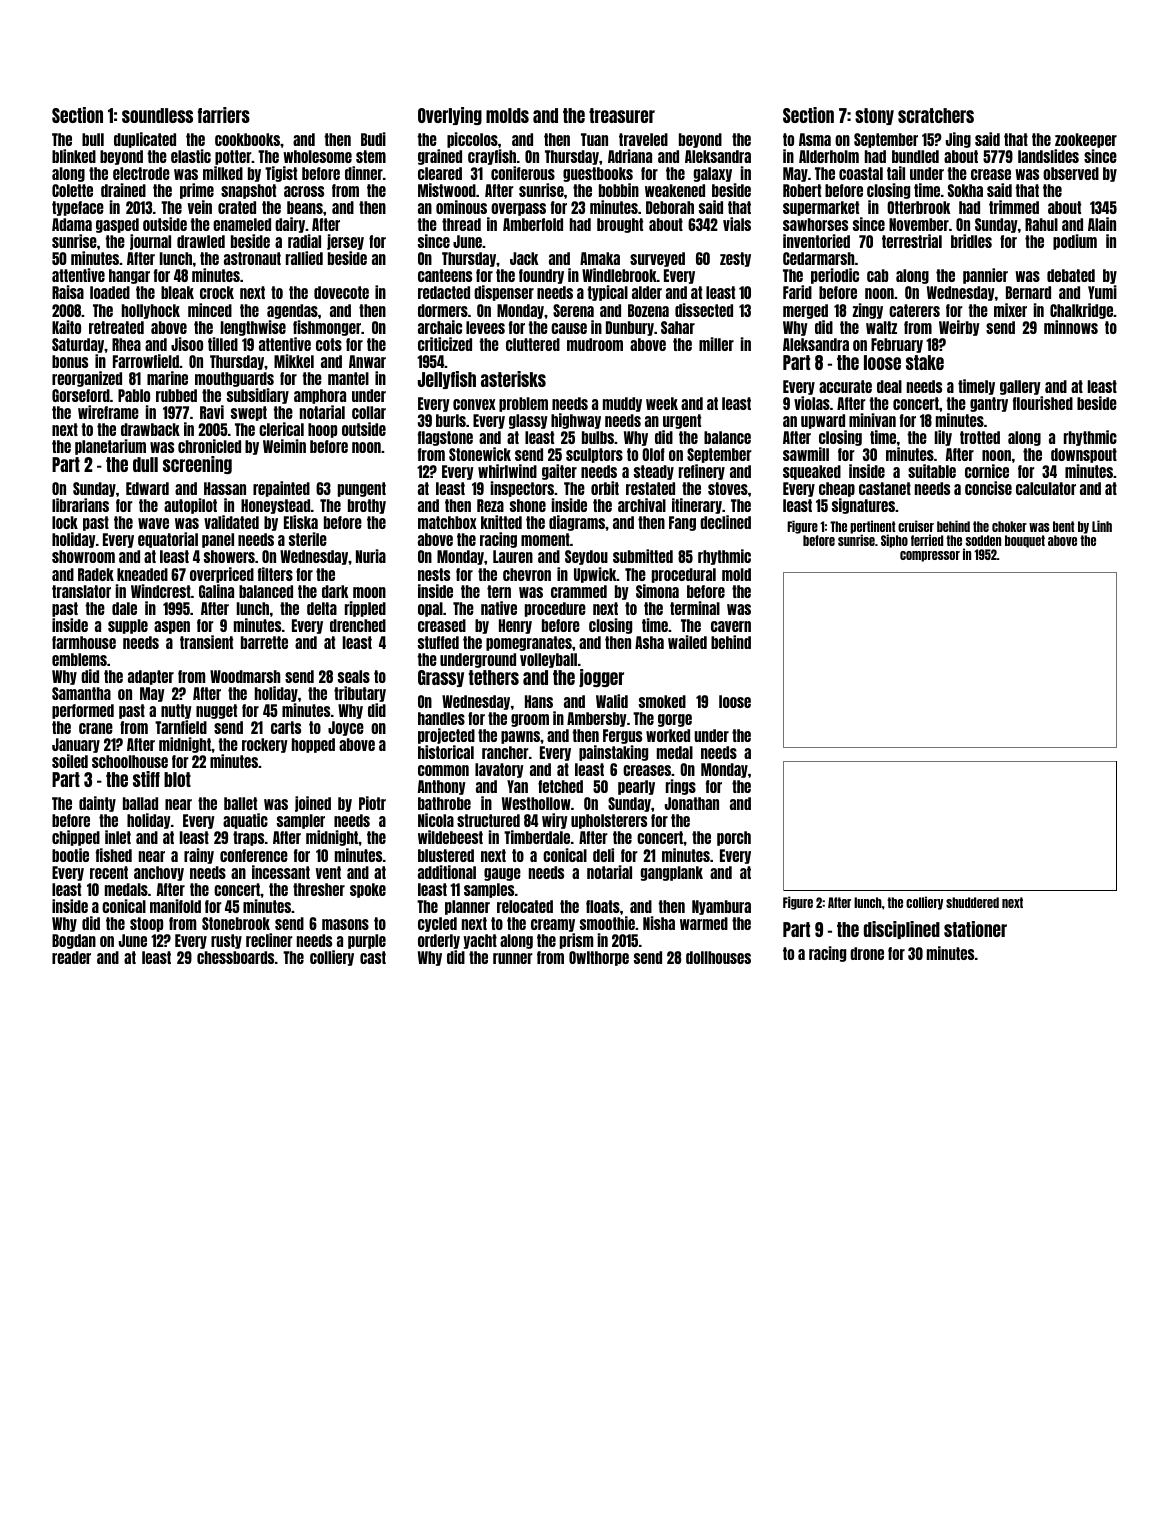 The width and height of the image is (1169, 1513). Describe the element at coordinates (915, 156) in the image. I see `bundled` at that location.
